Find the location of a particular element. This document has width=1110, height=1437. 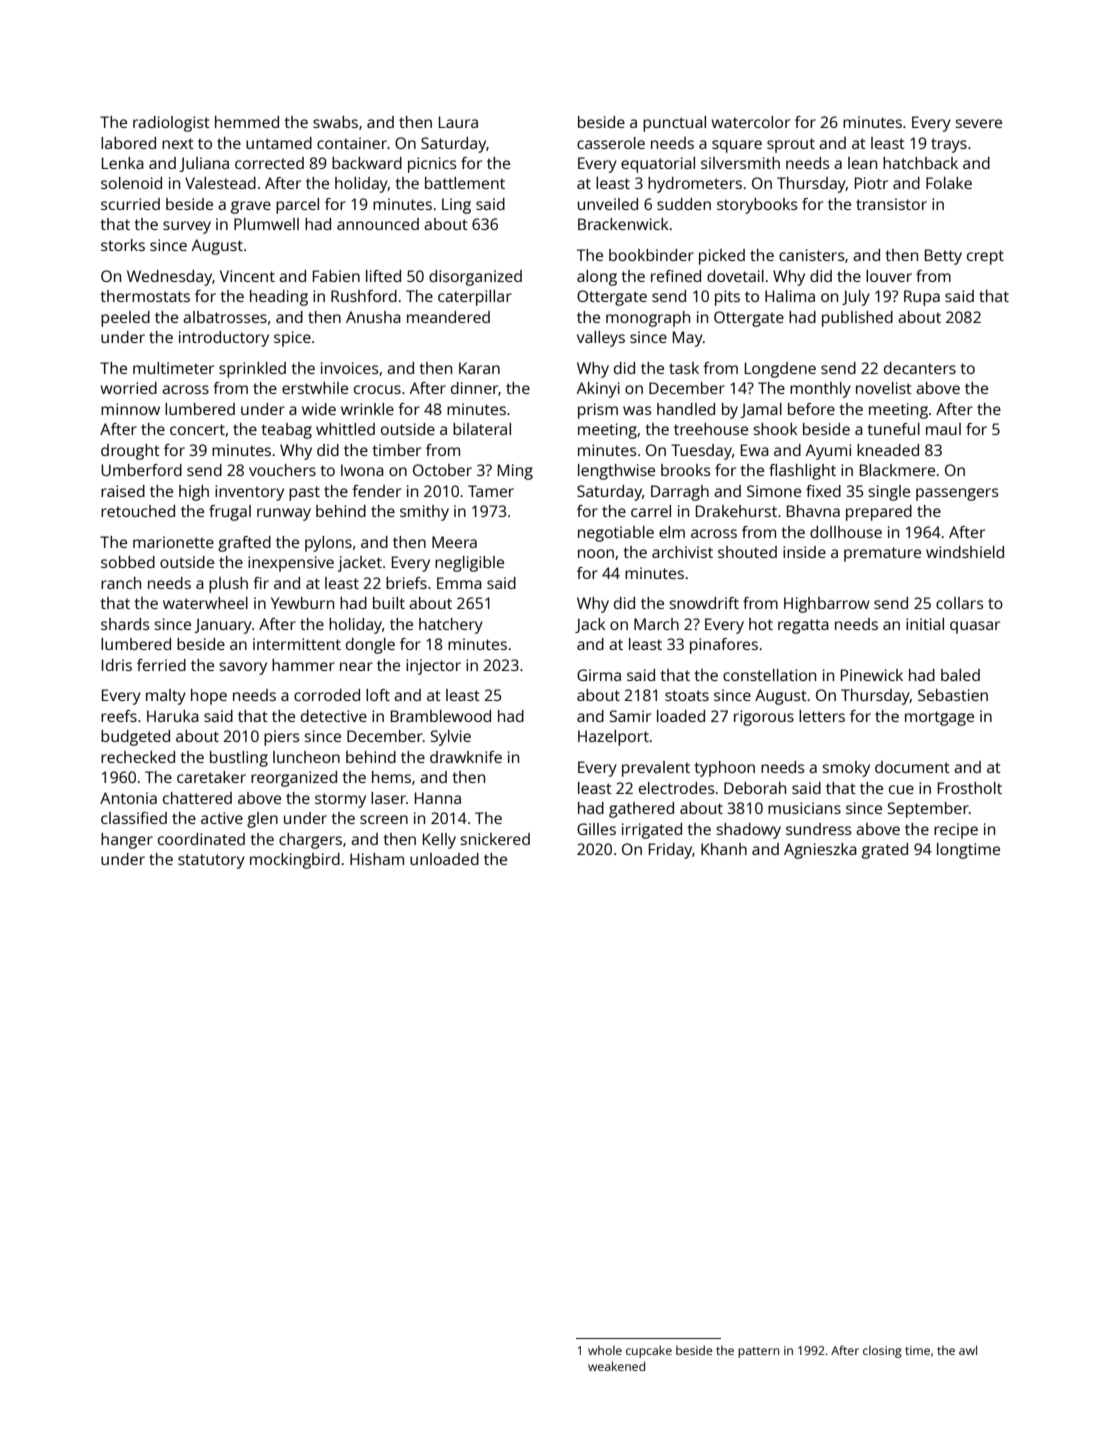

coordinated is located at coordinates (201, 839).
